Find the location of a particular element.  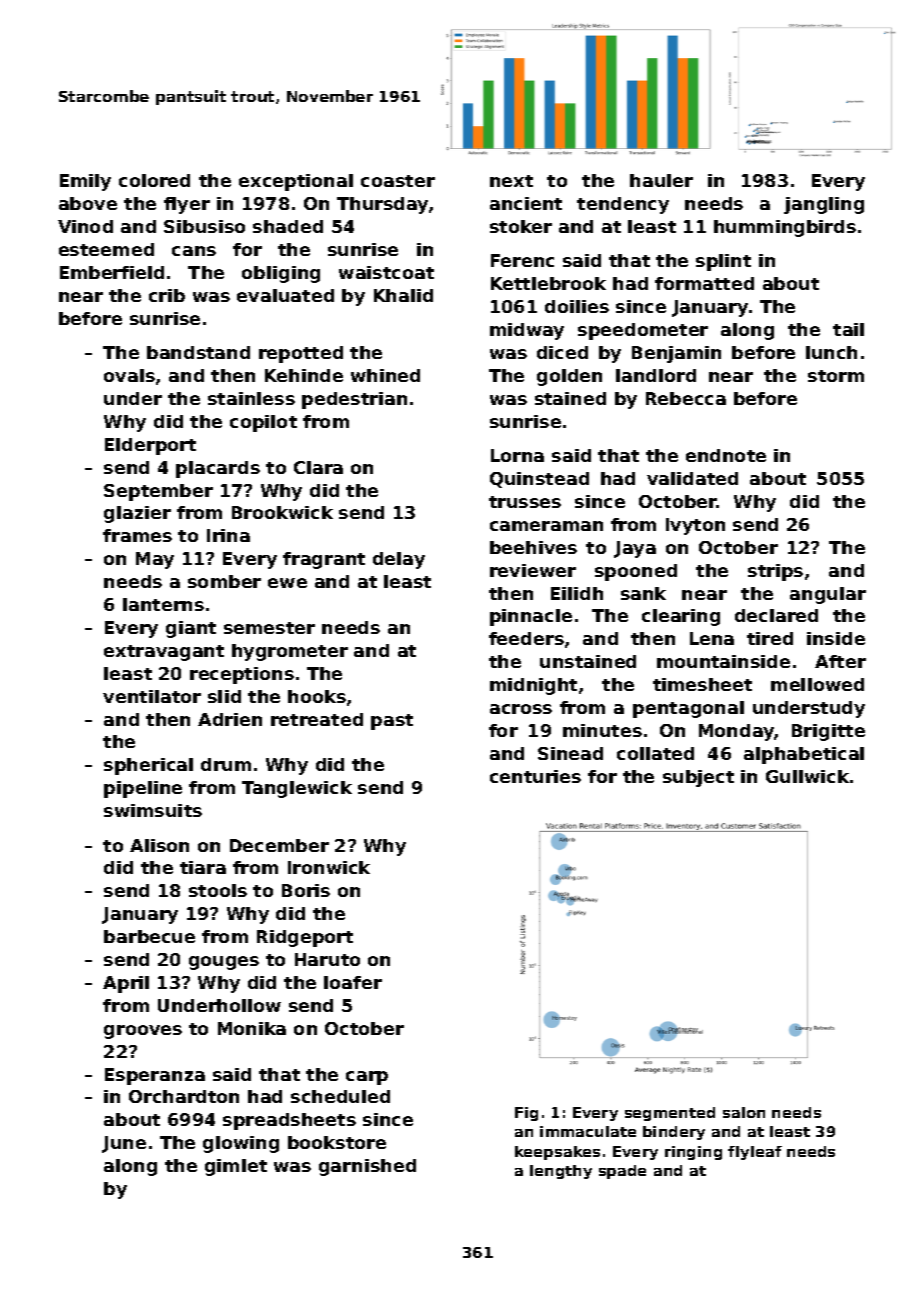

Orchardton is located at coordinates (184, 1096).
